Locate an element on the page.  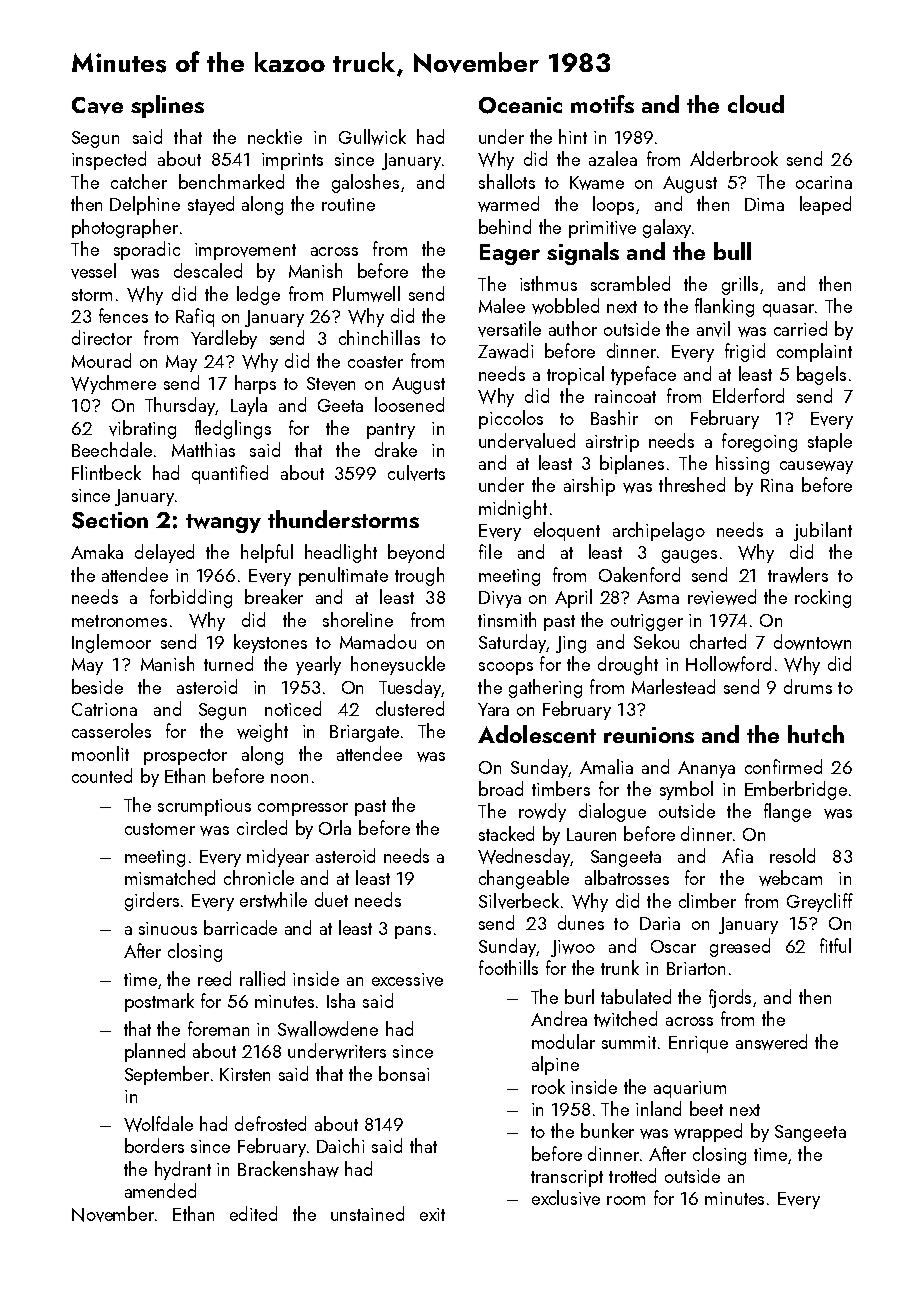
bagels is located at coordinates (821, 375).
